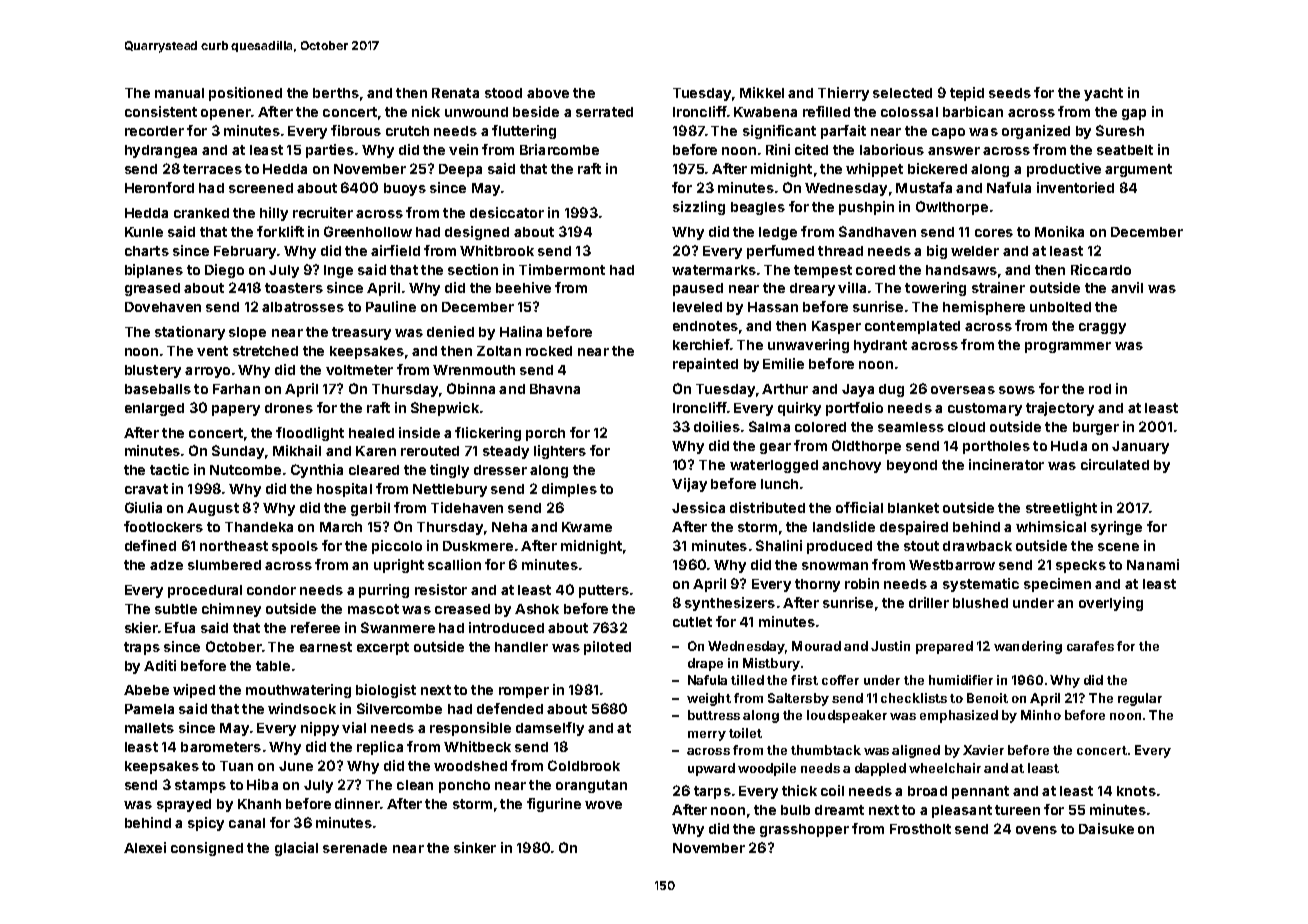 The width and height of the page is (1308, 924). I want to click on Rini, so click(778, 149).
